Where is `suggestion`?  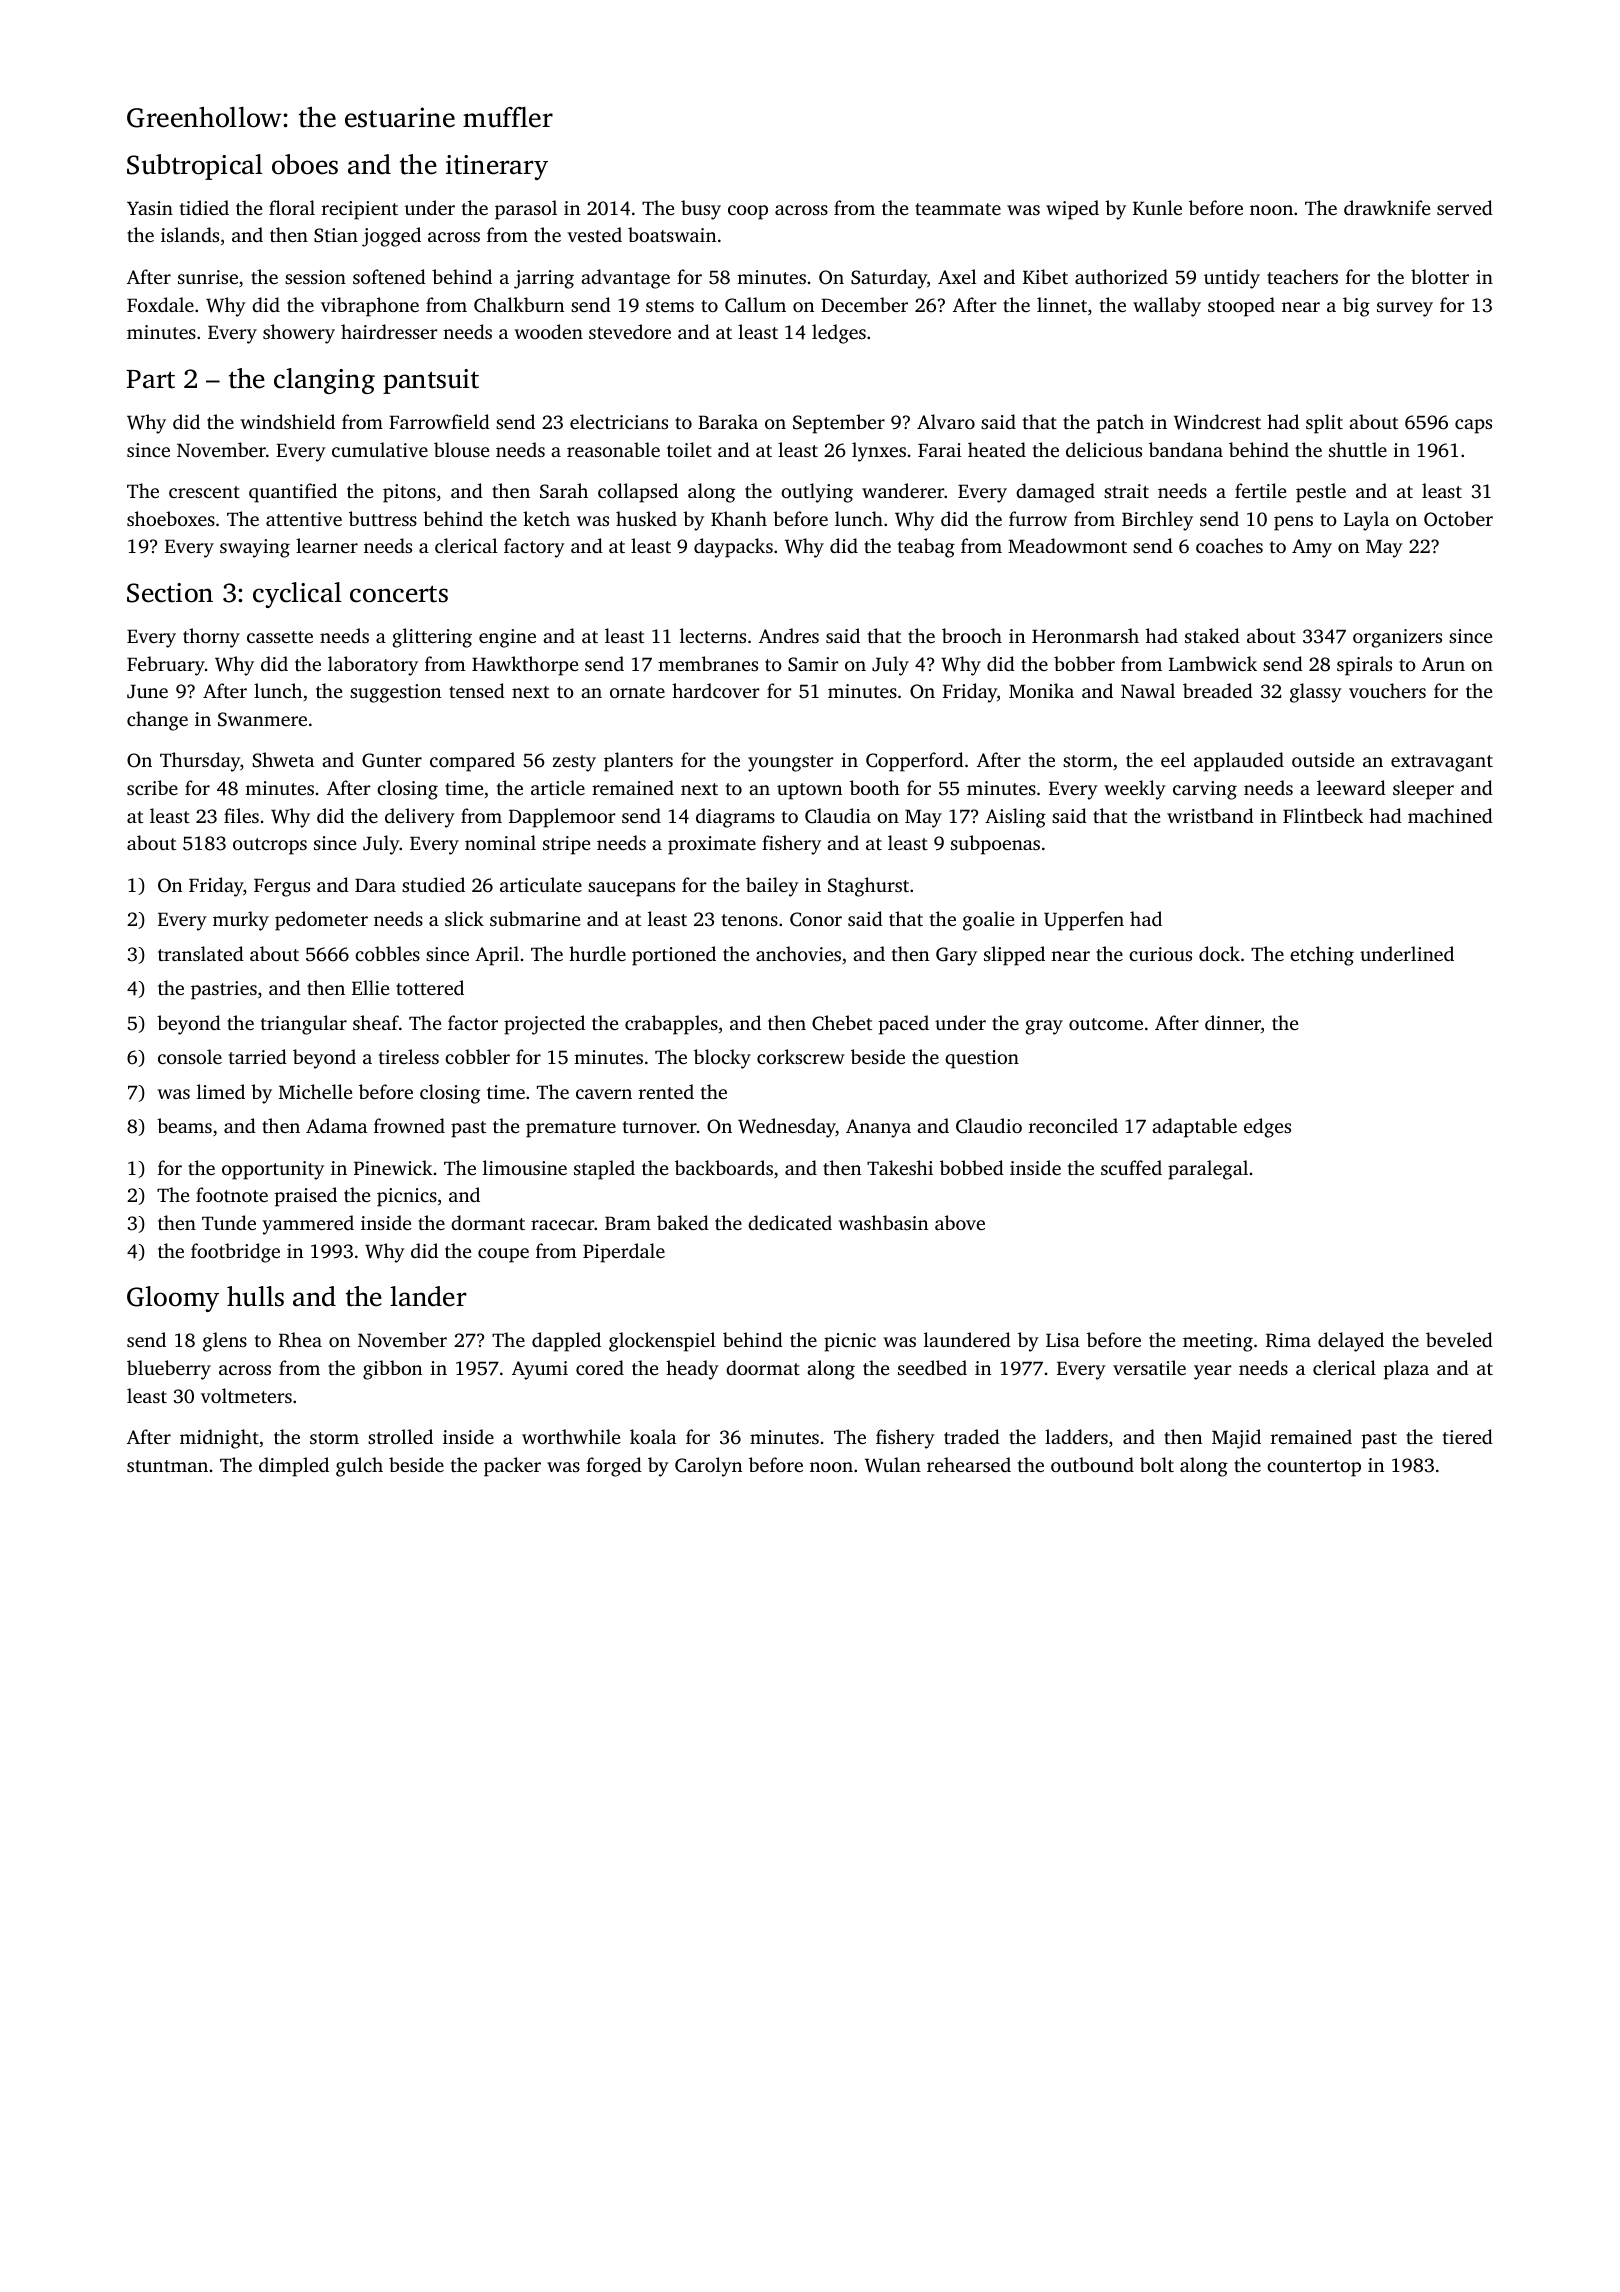 suggestion is located at coordinates (395, 693).
